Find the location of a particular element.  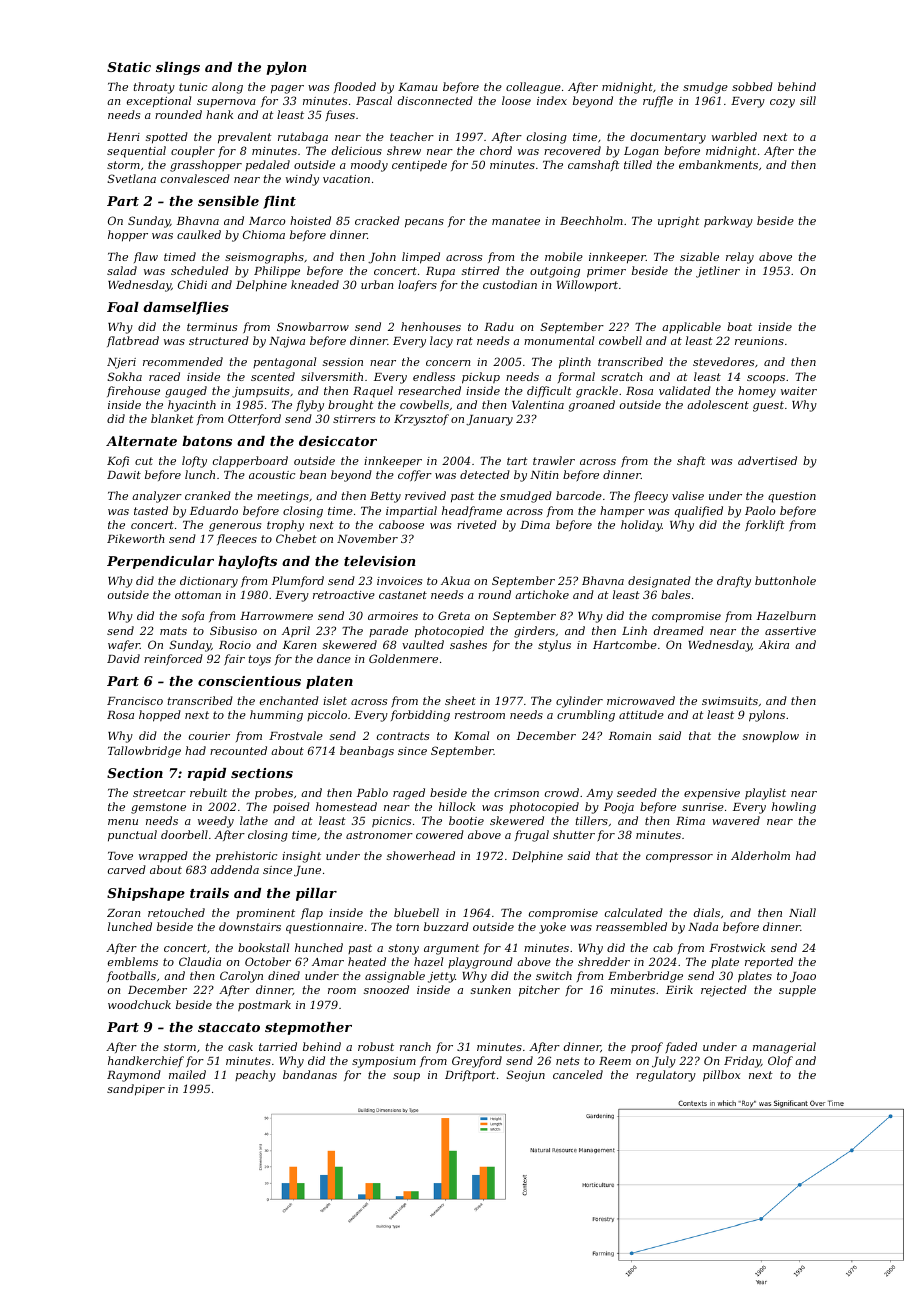

holiday is located at coordinates (641, 526).
